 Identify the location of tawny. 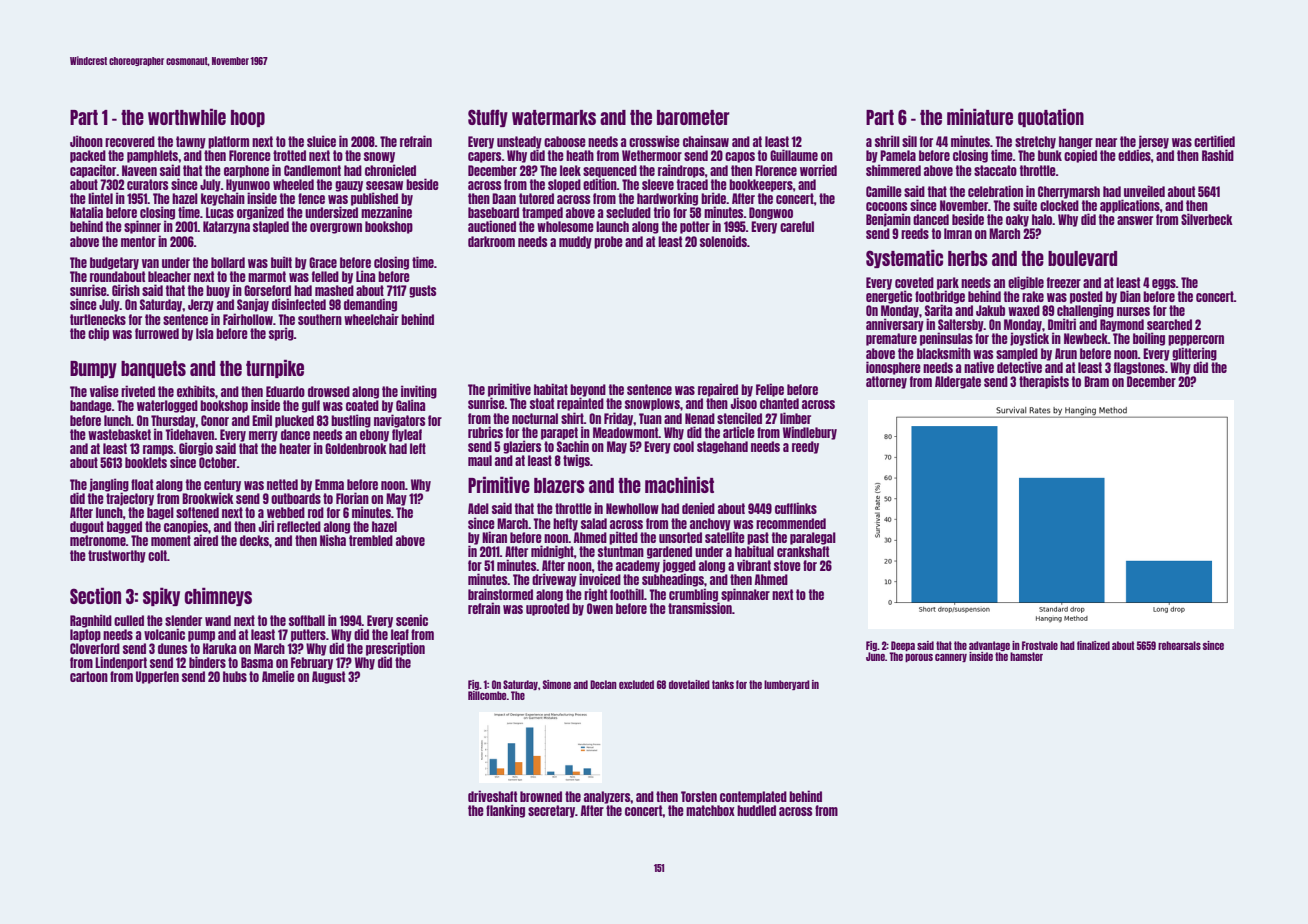
(191, 142).
